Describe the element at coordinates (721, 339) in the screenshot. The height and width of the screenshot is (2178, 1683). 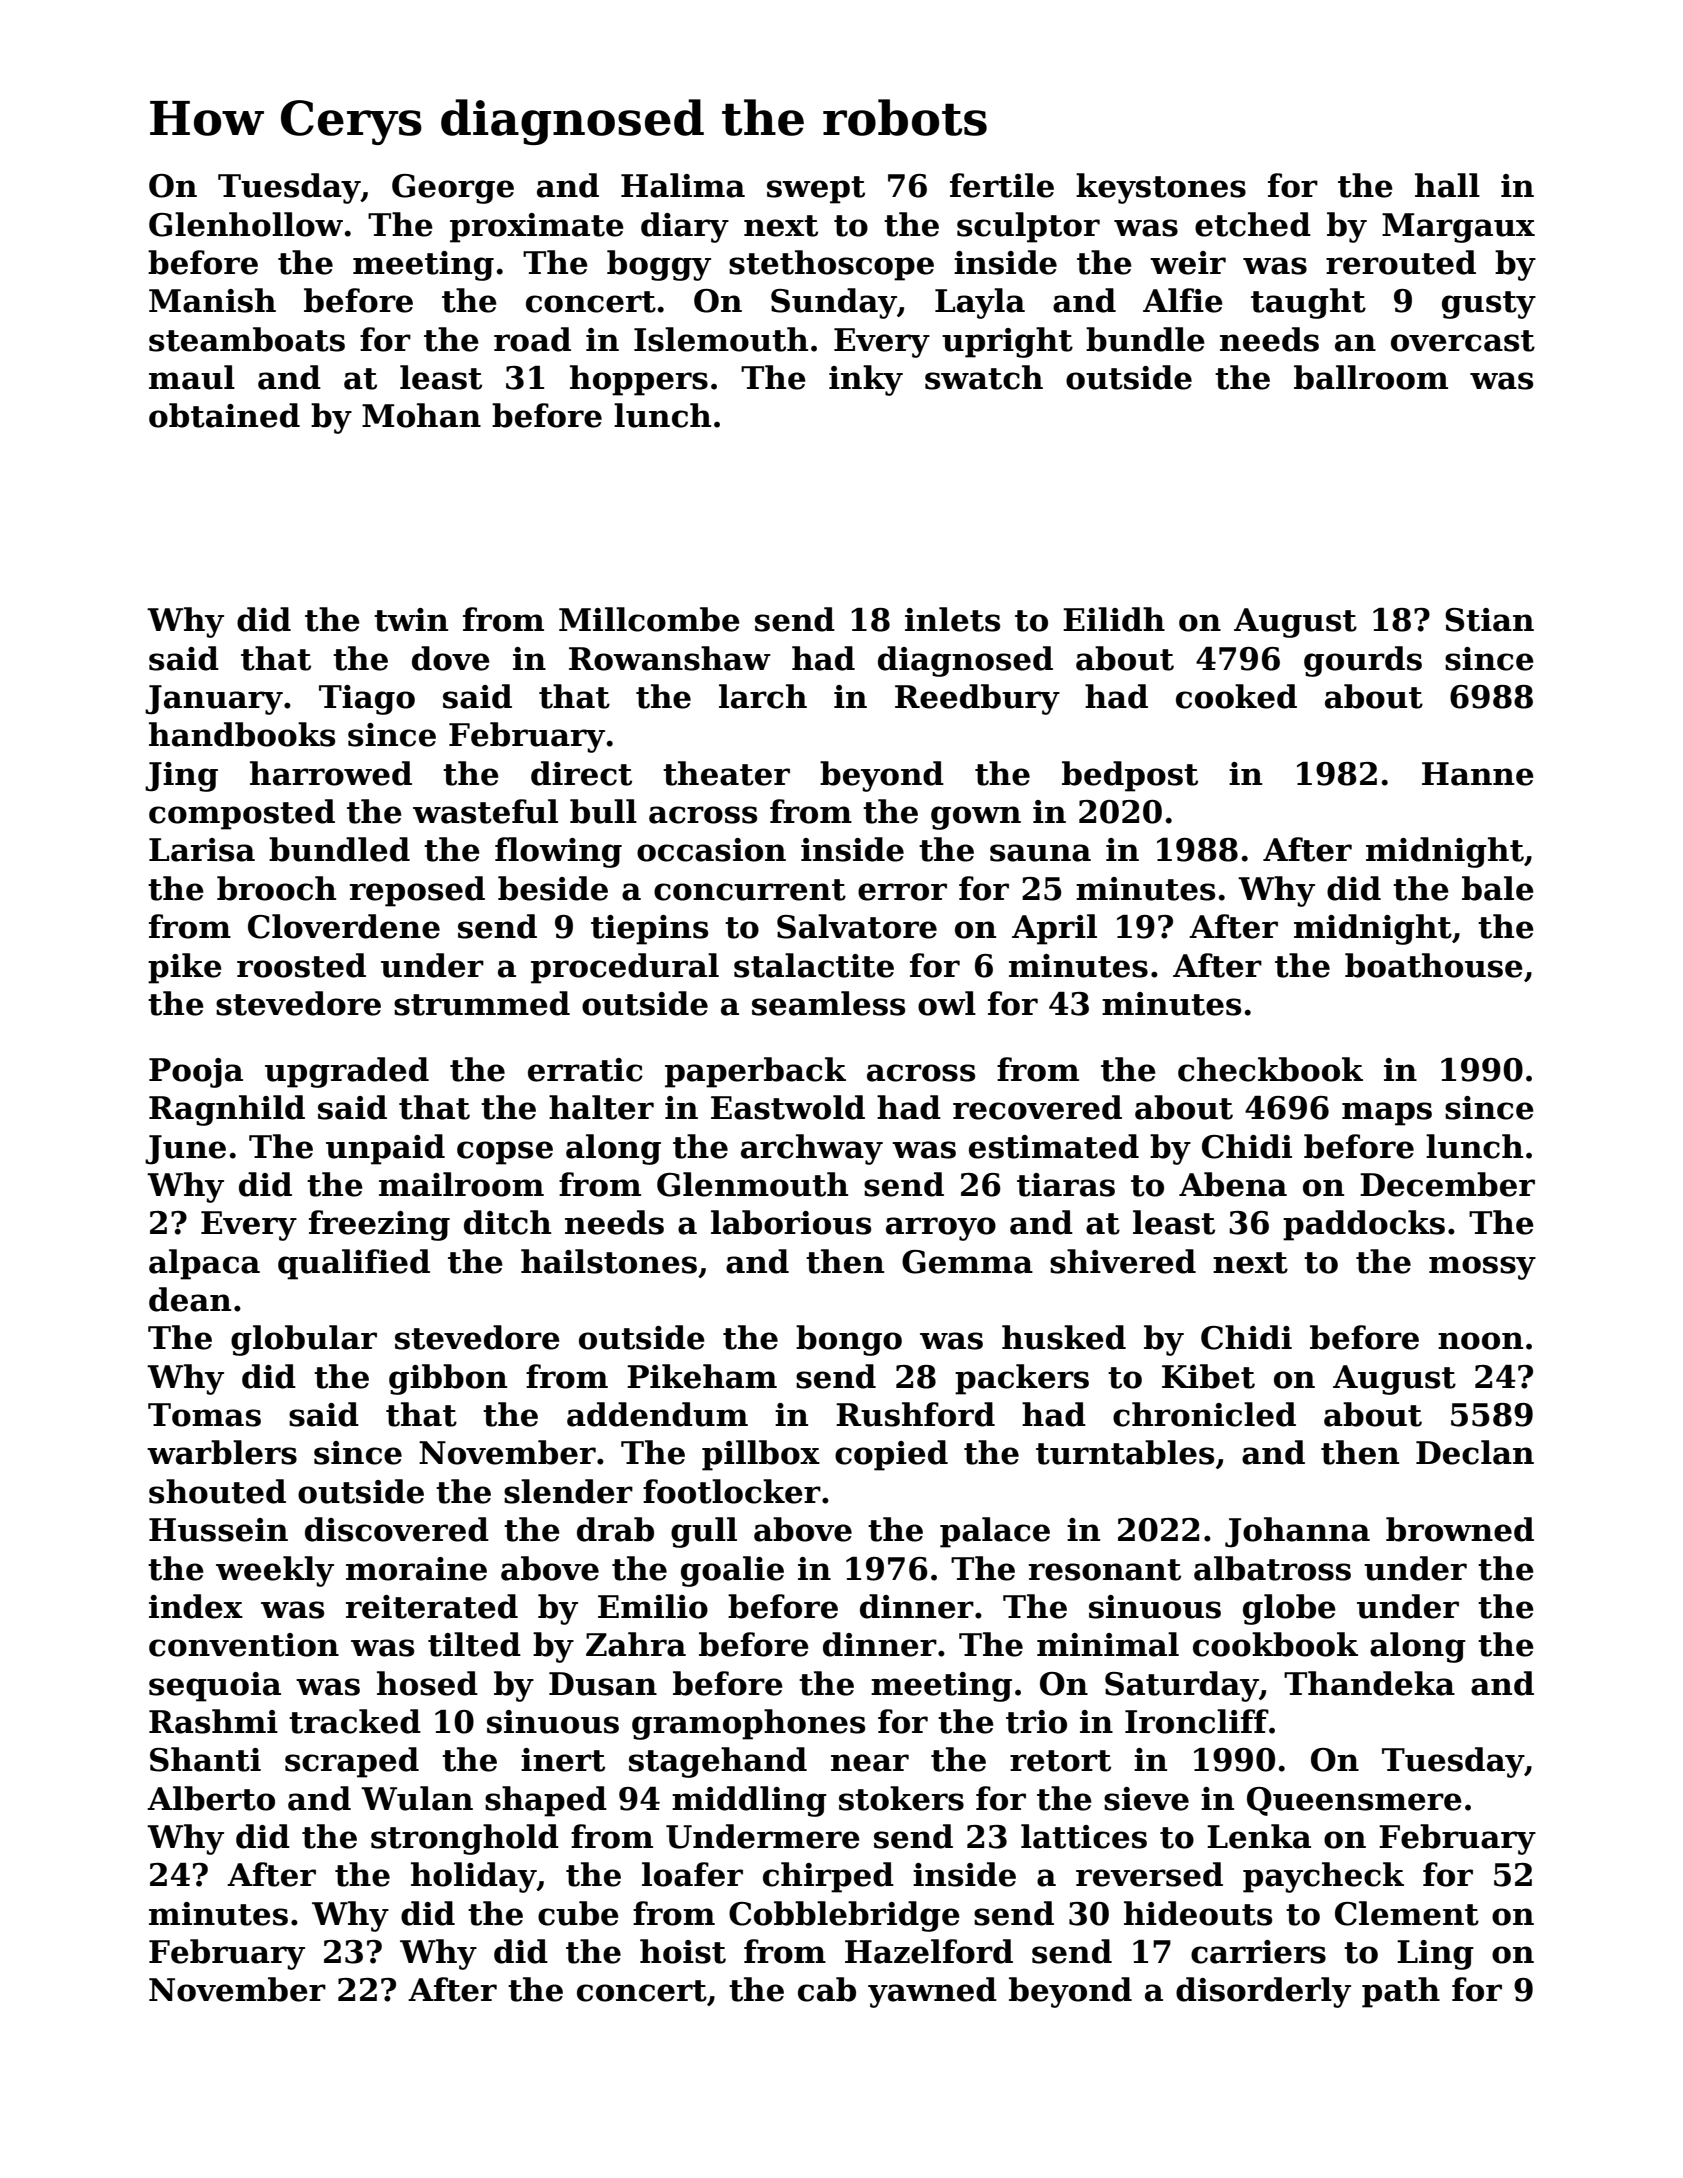
I see `Islemouth` at that location.
